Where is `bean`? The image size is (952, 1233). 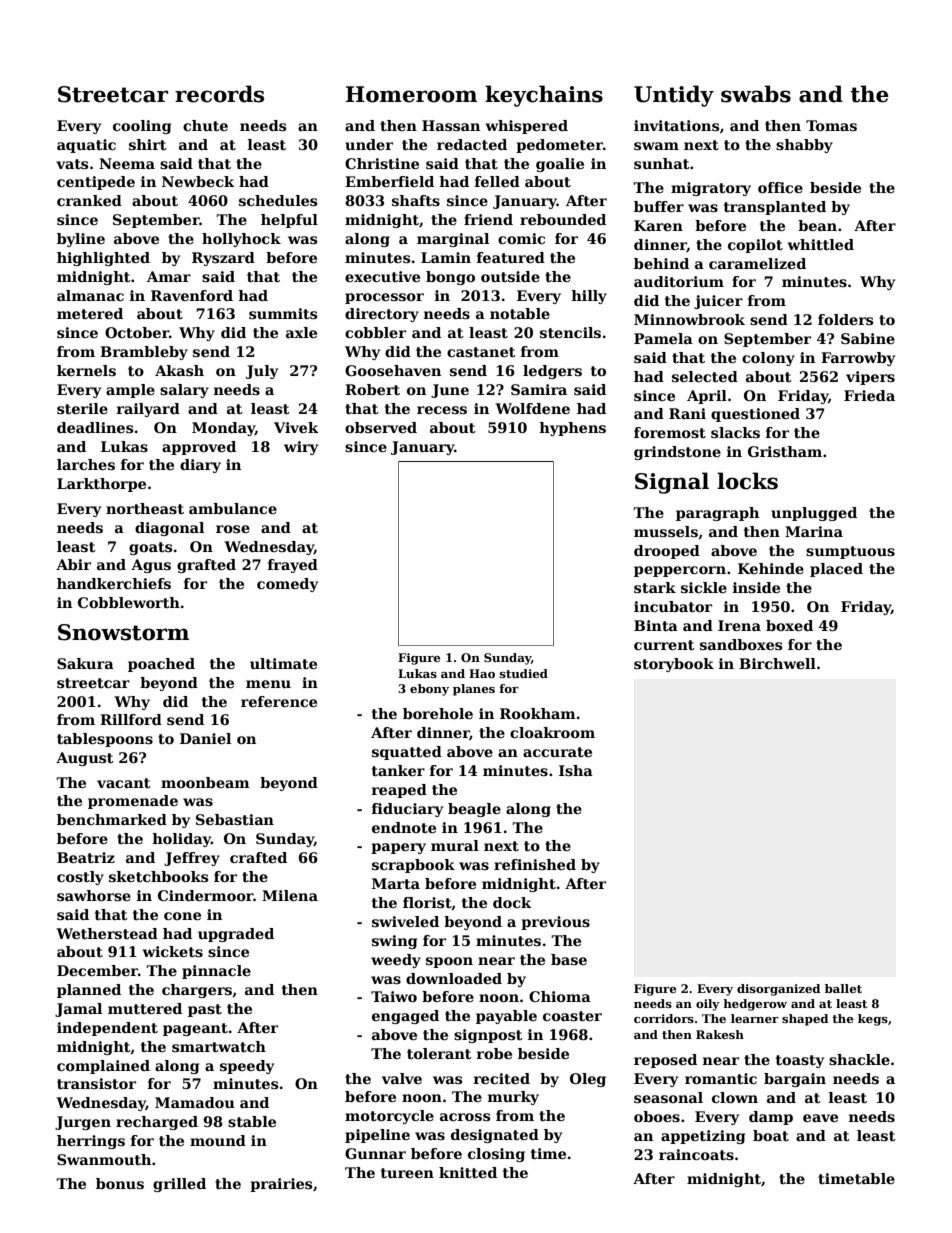
bean is located at coordinates (817, 225).
